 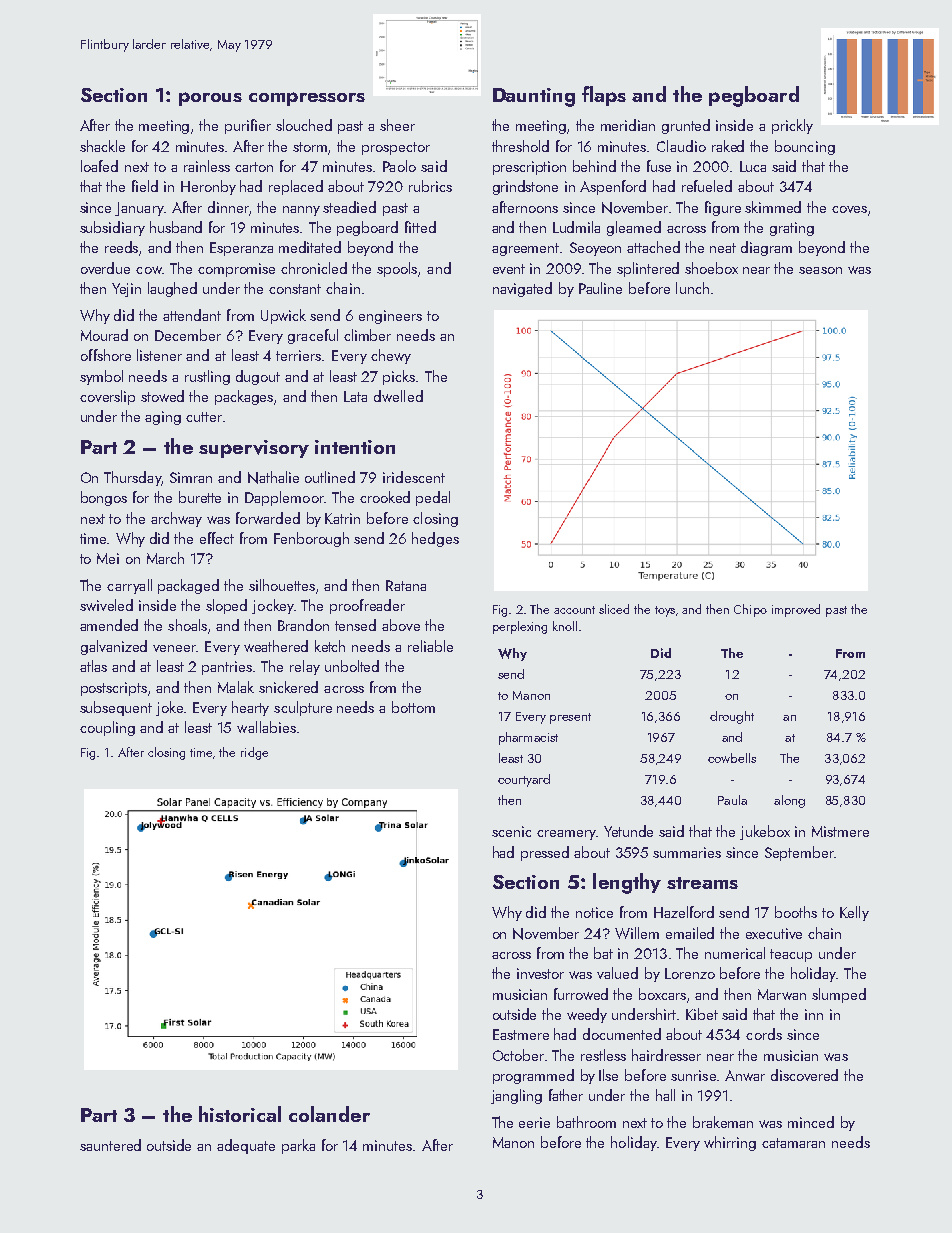 I want to click on ridge, so click(x=254, y=753).
